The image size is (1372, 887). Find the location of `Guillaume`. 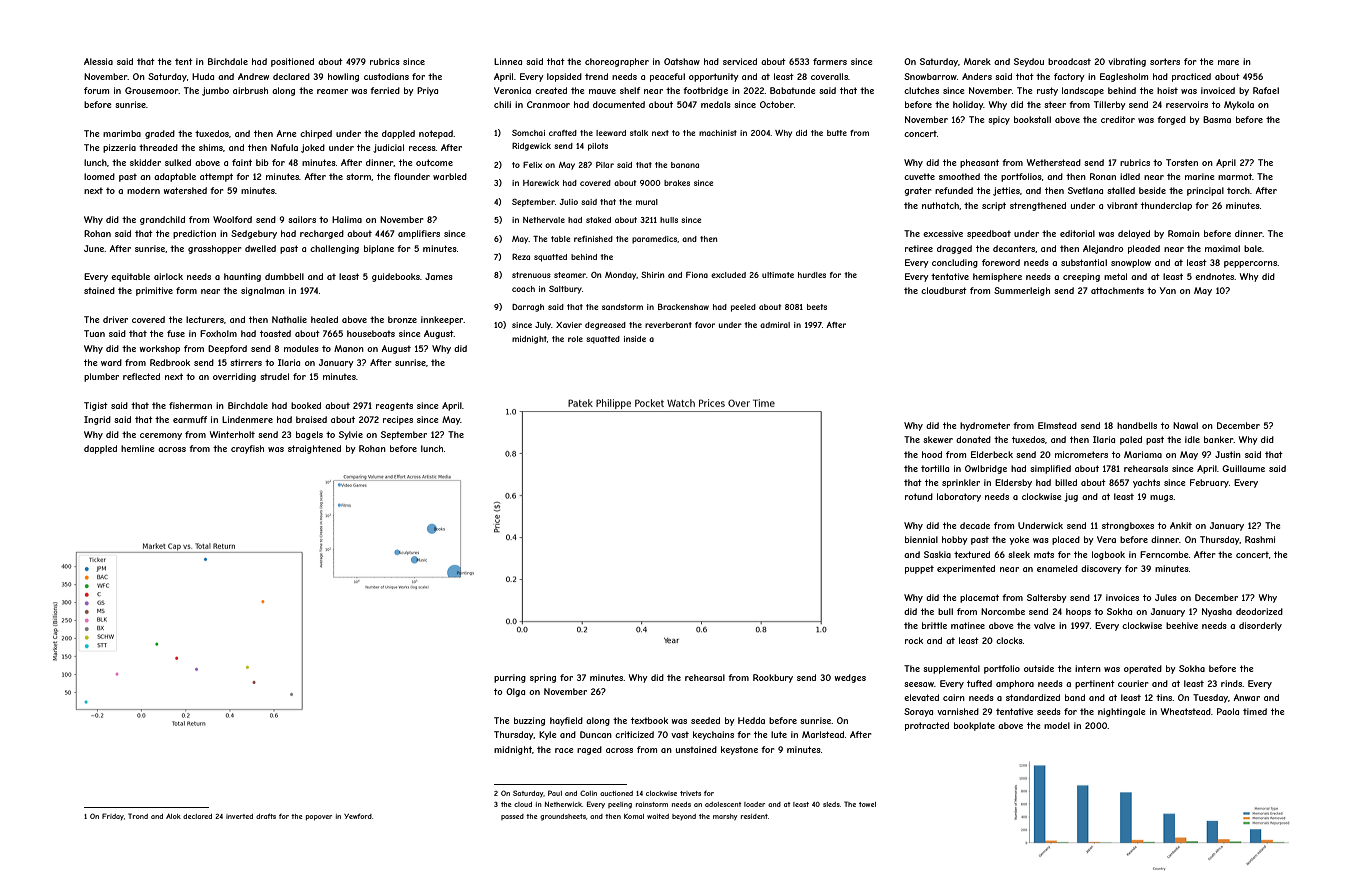

Guillaume is located at coordinates (1243, 468).
